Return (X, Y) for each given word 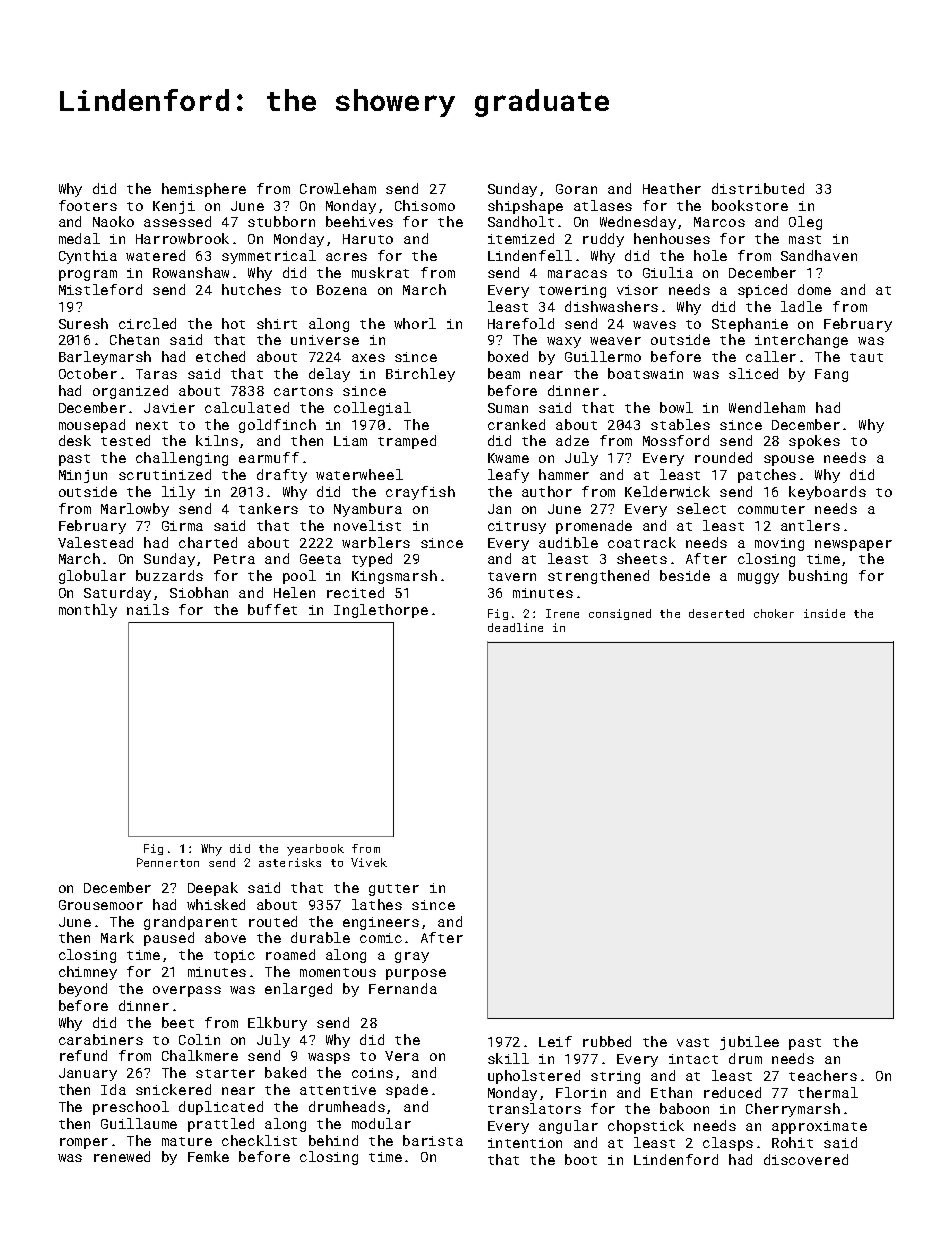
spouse (789, 460)
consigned (620, 614)
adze (572, 440)
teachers (823, 1075)
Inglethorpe (381, 611)
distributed (758, 188)
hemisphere (204, 190)
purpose (416, 974)
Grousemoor (101, 905)
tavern (512, 576)
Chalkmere (200, 1055)
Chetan (134, 339)
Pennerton (168, 862)
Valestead (95, 542)
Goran (576, 189)
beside (685, 575)
